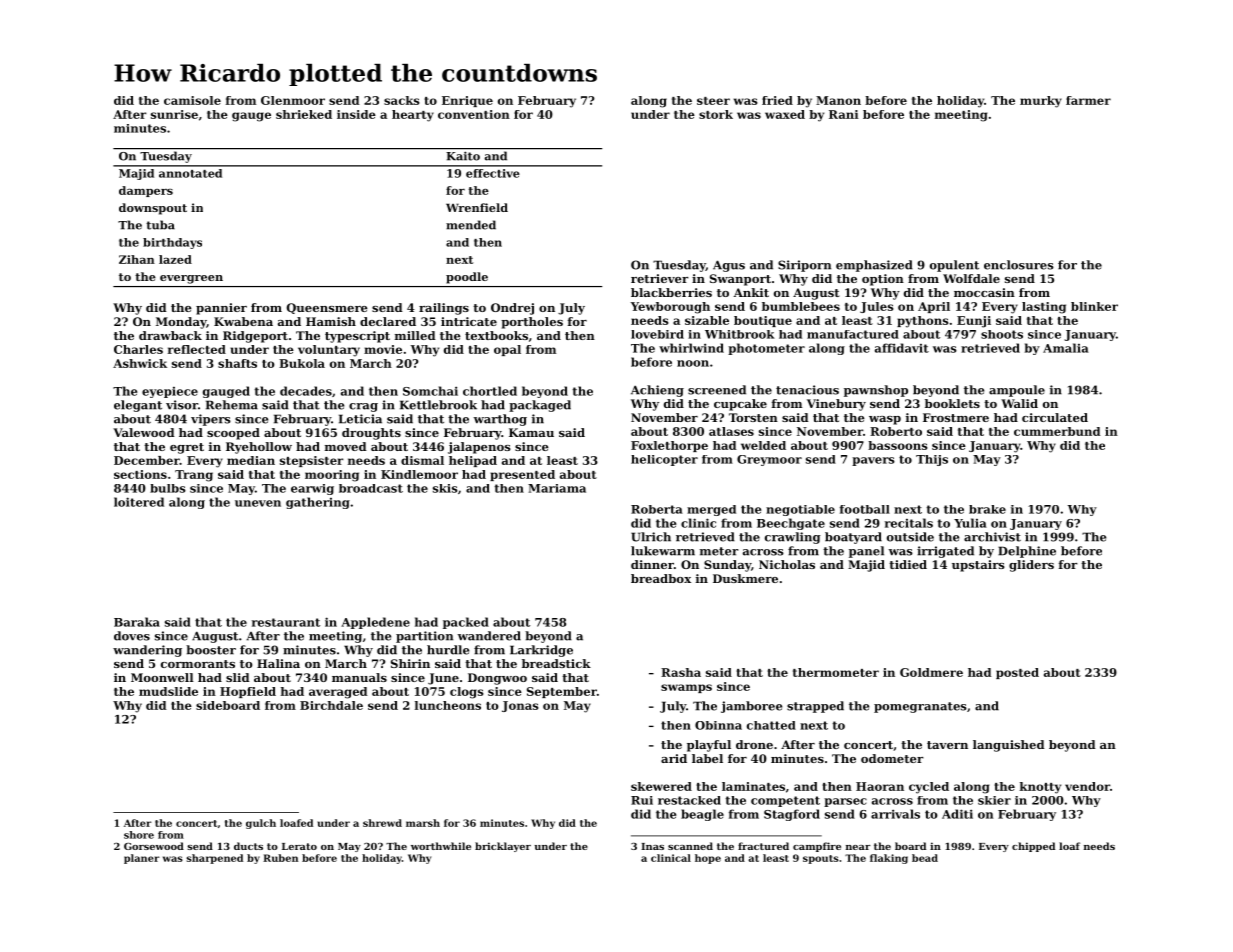 The width and height of the screenshot is (1233, 952). What do you see at coordinates (785, 114) in the screenshot?
I see `waxed` at bounding box center [785, 114].
